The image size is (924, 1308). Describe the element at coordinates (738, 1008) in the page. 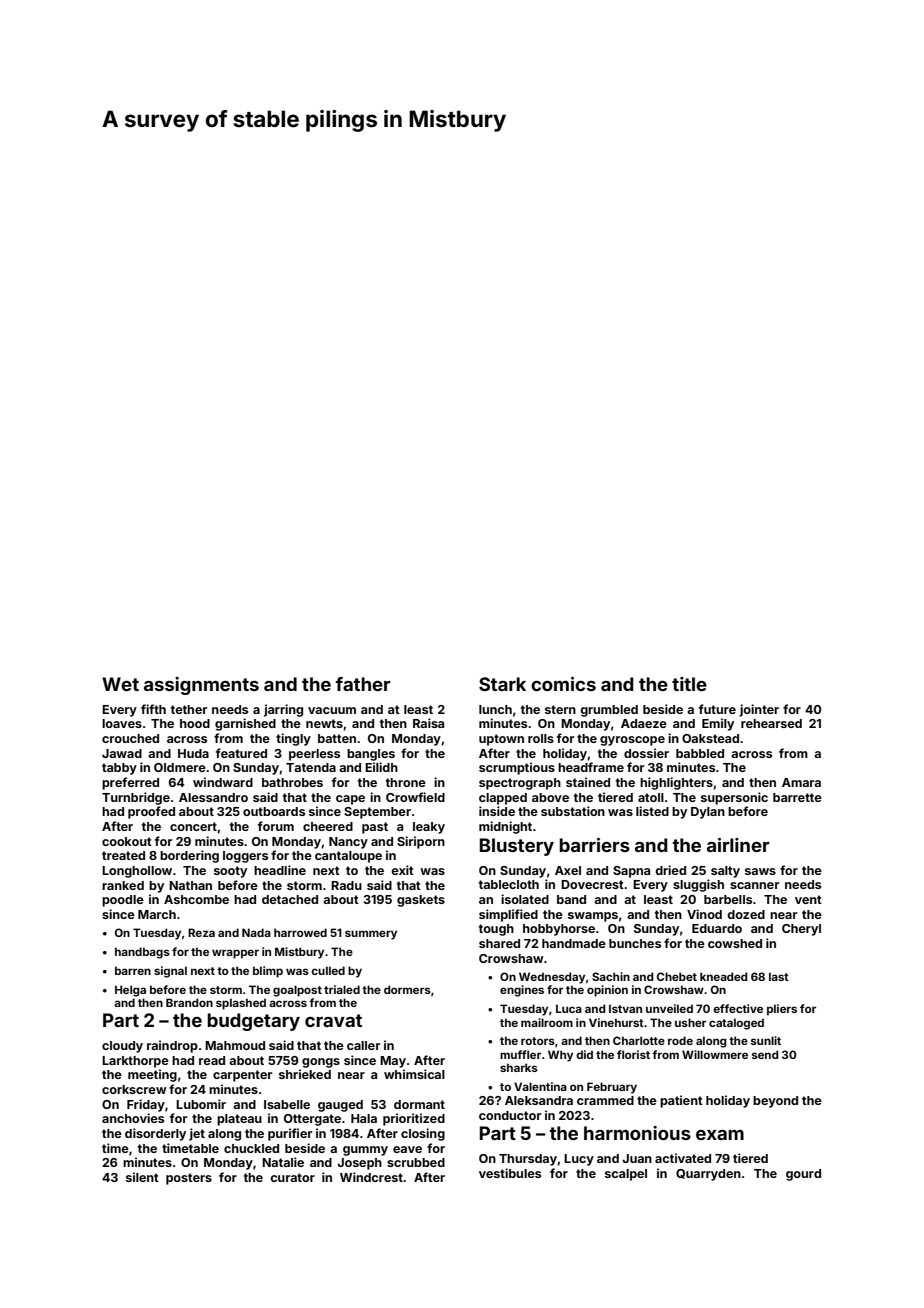

I see `effective` at that location.
